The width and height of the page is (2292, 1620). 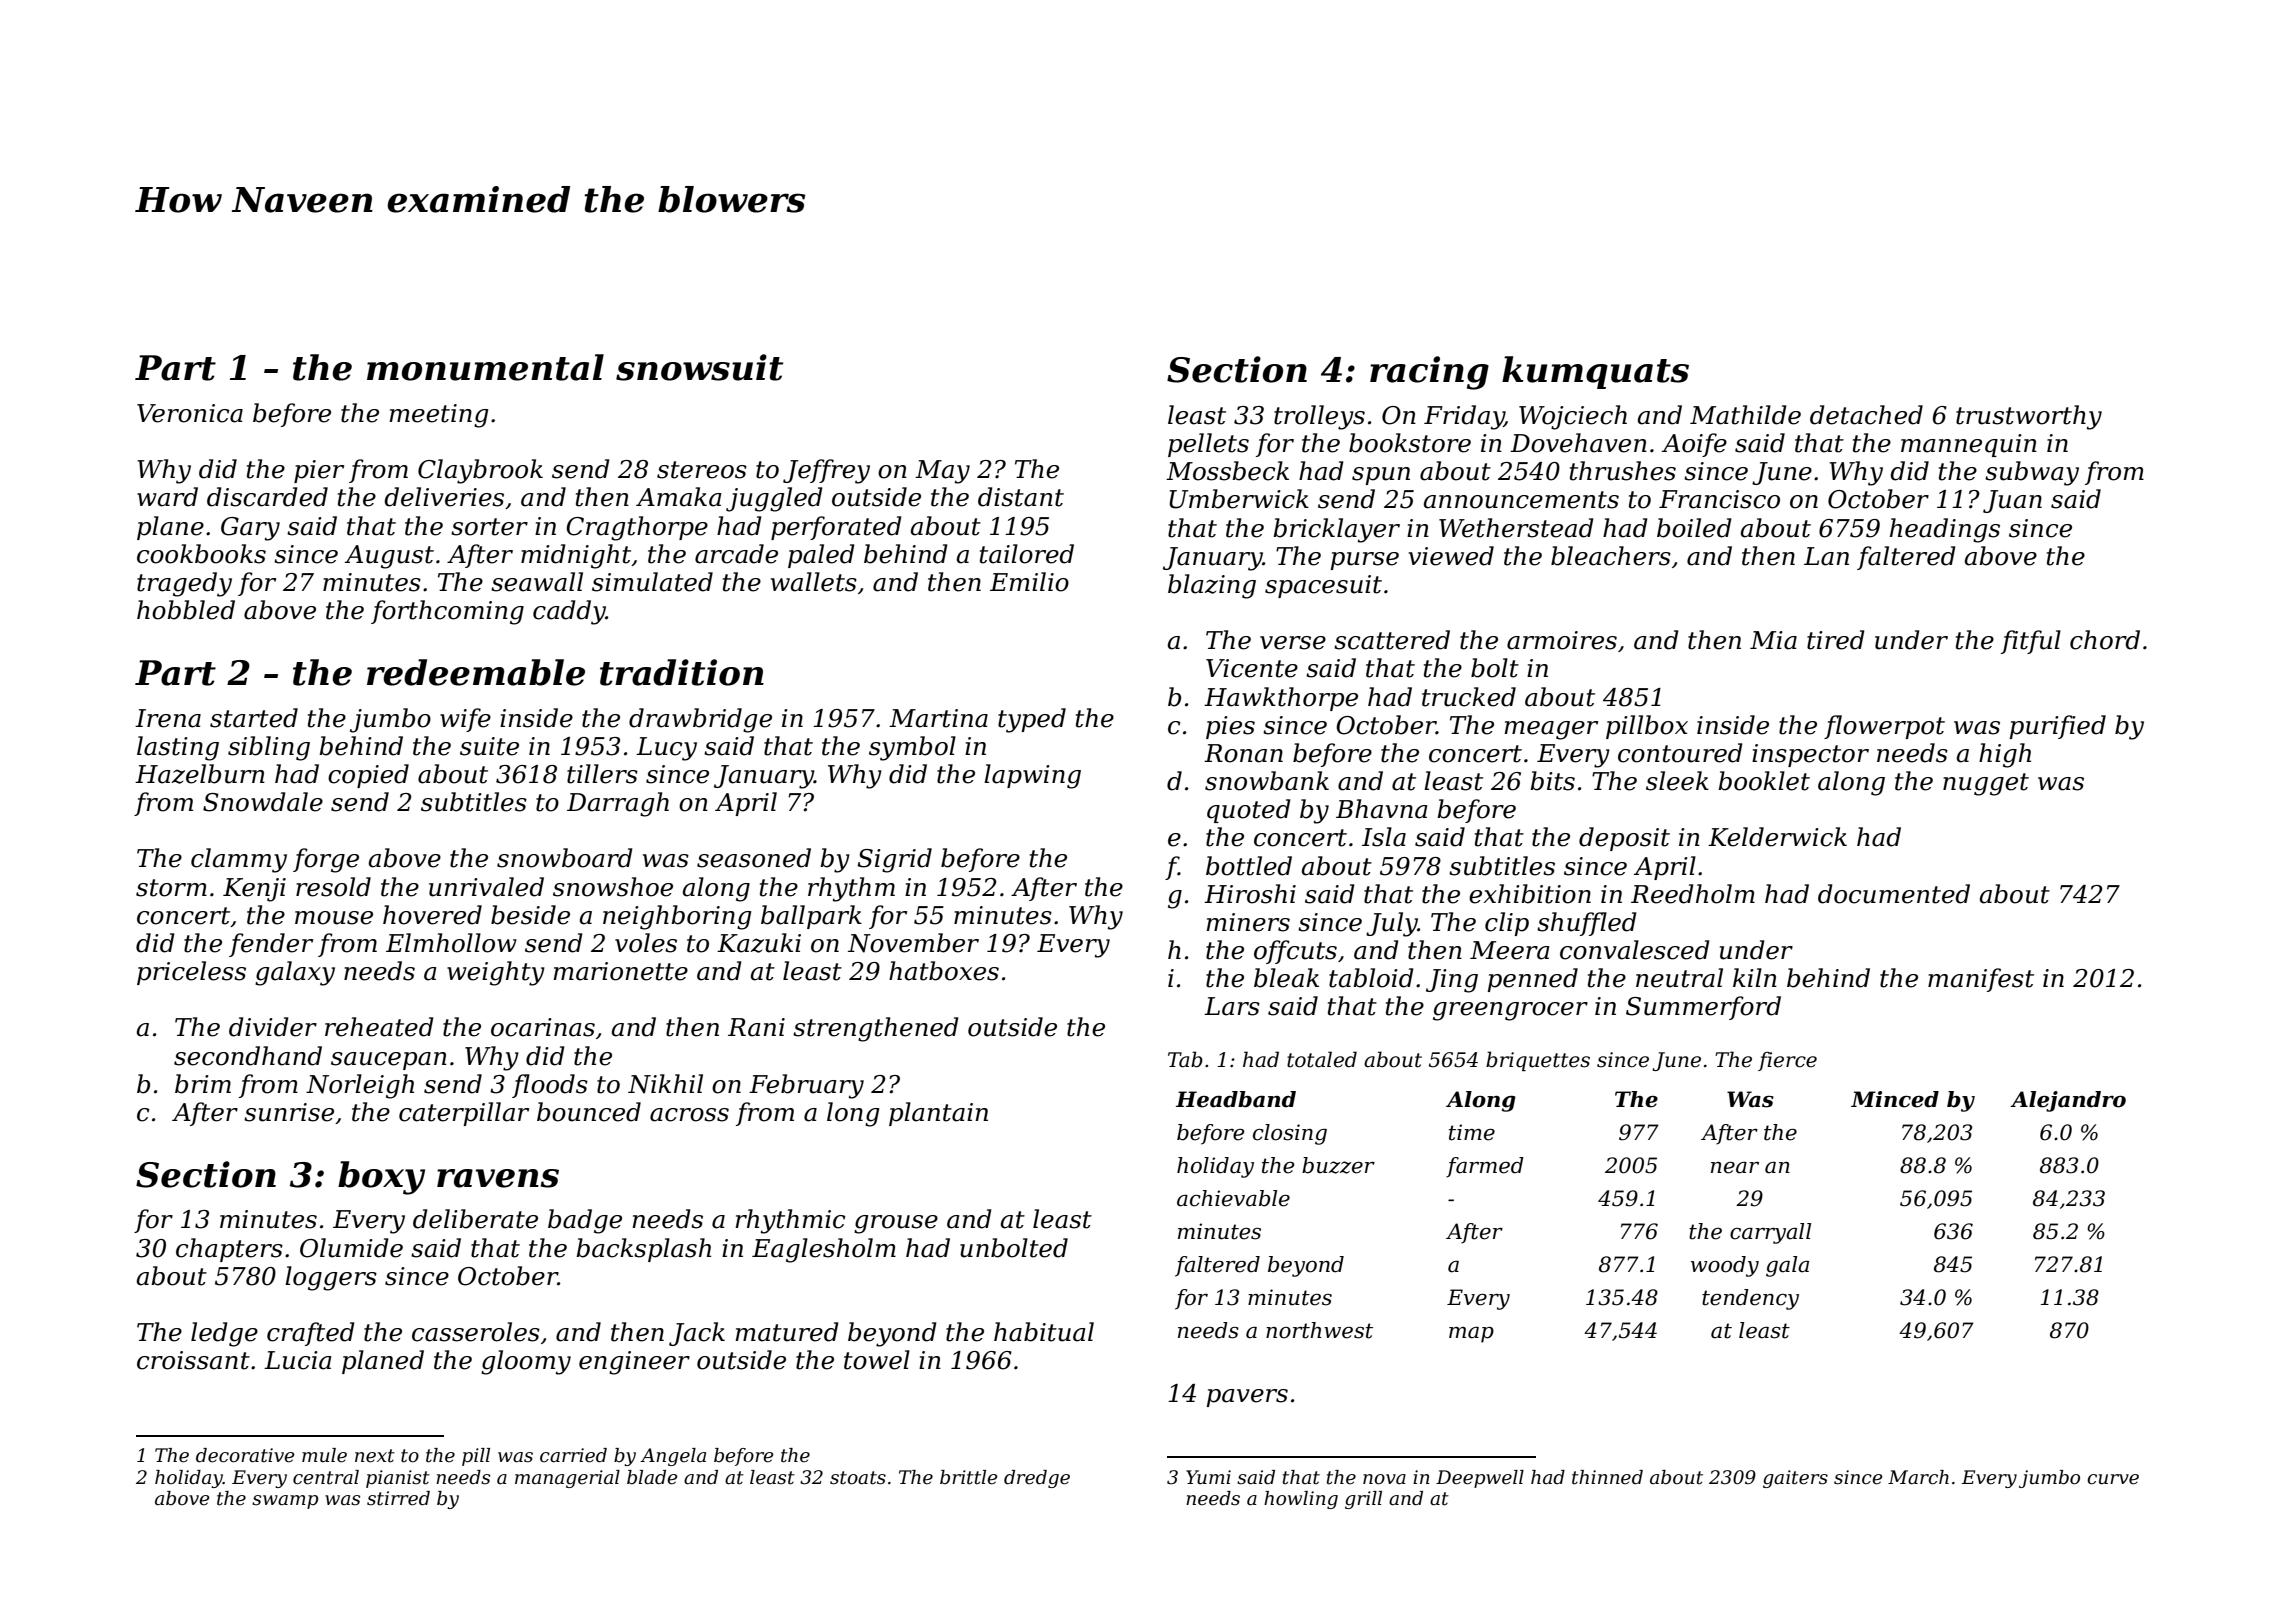 I want to click on tailored, so click(x=1027, y=554).
